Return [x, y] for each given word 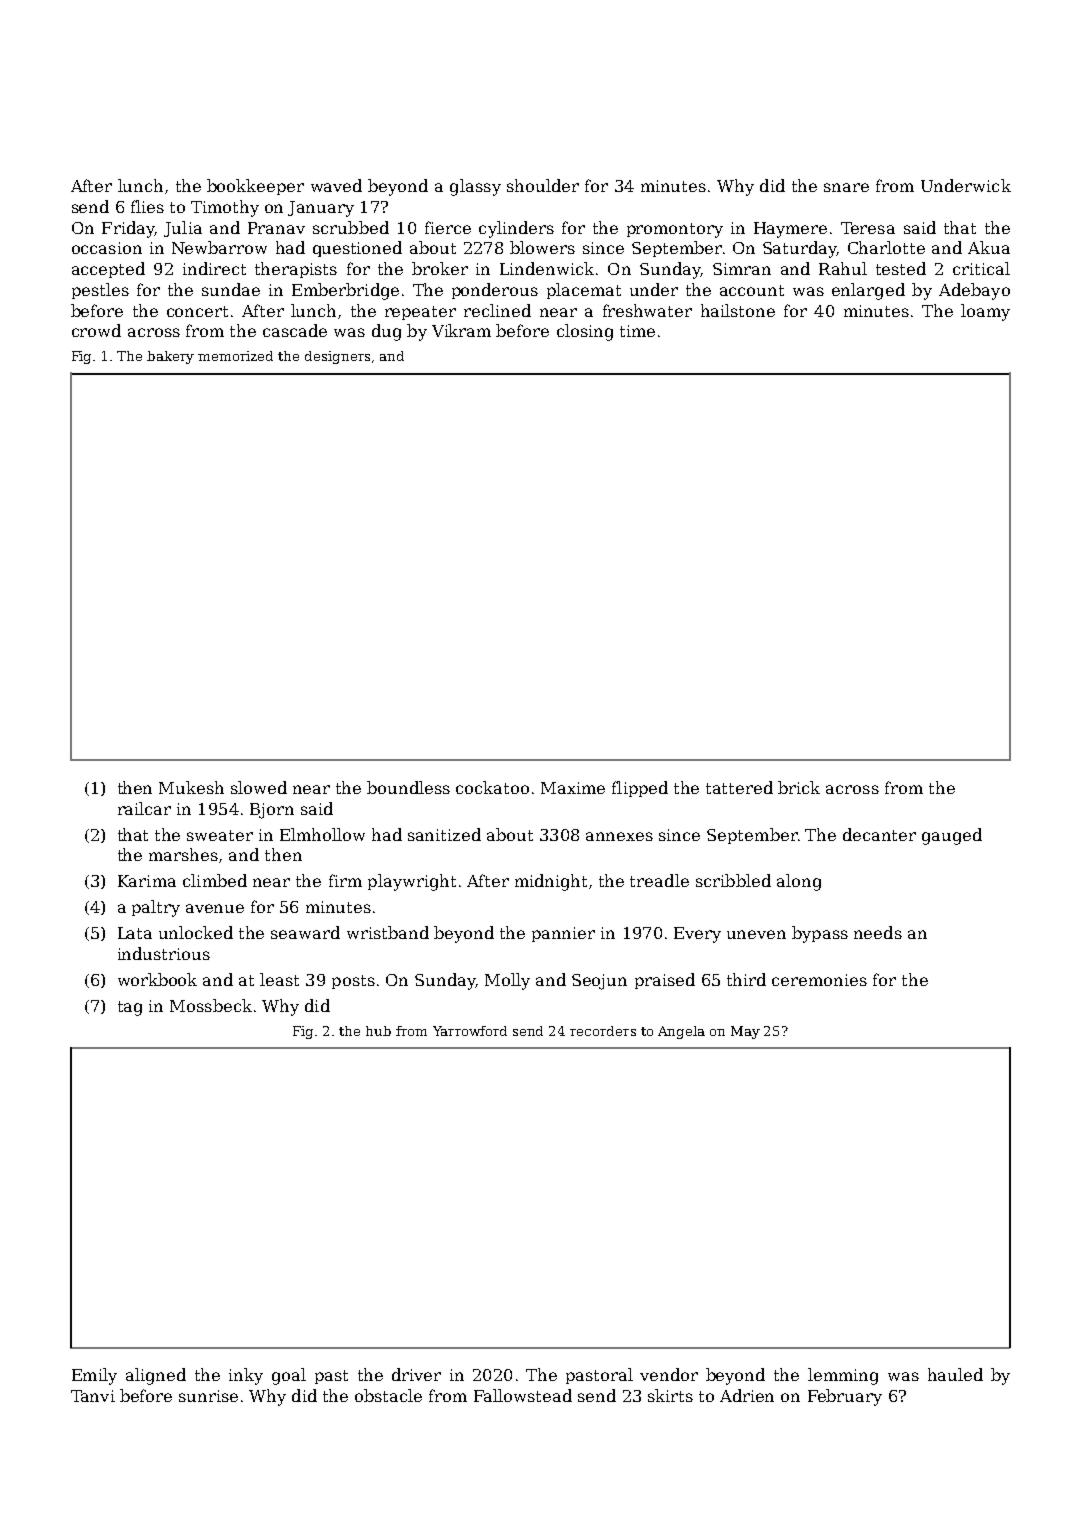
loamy [985, 312]
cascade [295, 330]
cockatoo [492, 787]
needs [878, 932]
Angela [681, 1032]
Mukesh [191, 787]
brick [799, 787]
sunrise [208, 1396]
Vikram [461, 330]
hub [378, 1031]
